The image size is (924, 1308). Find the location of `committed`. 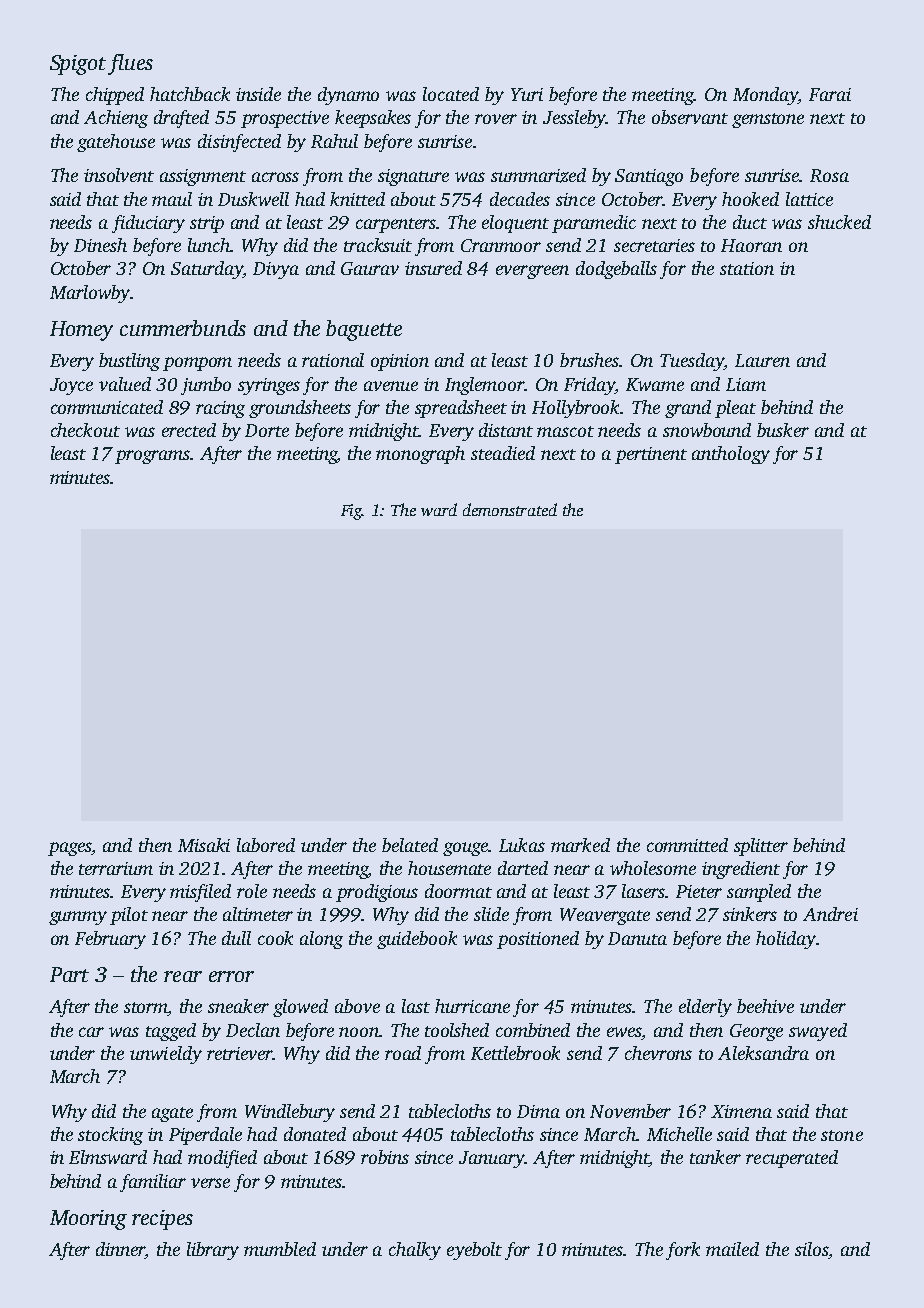

committed is located at coordinates (687, 845).
